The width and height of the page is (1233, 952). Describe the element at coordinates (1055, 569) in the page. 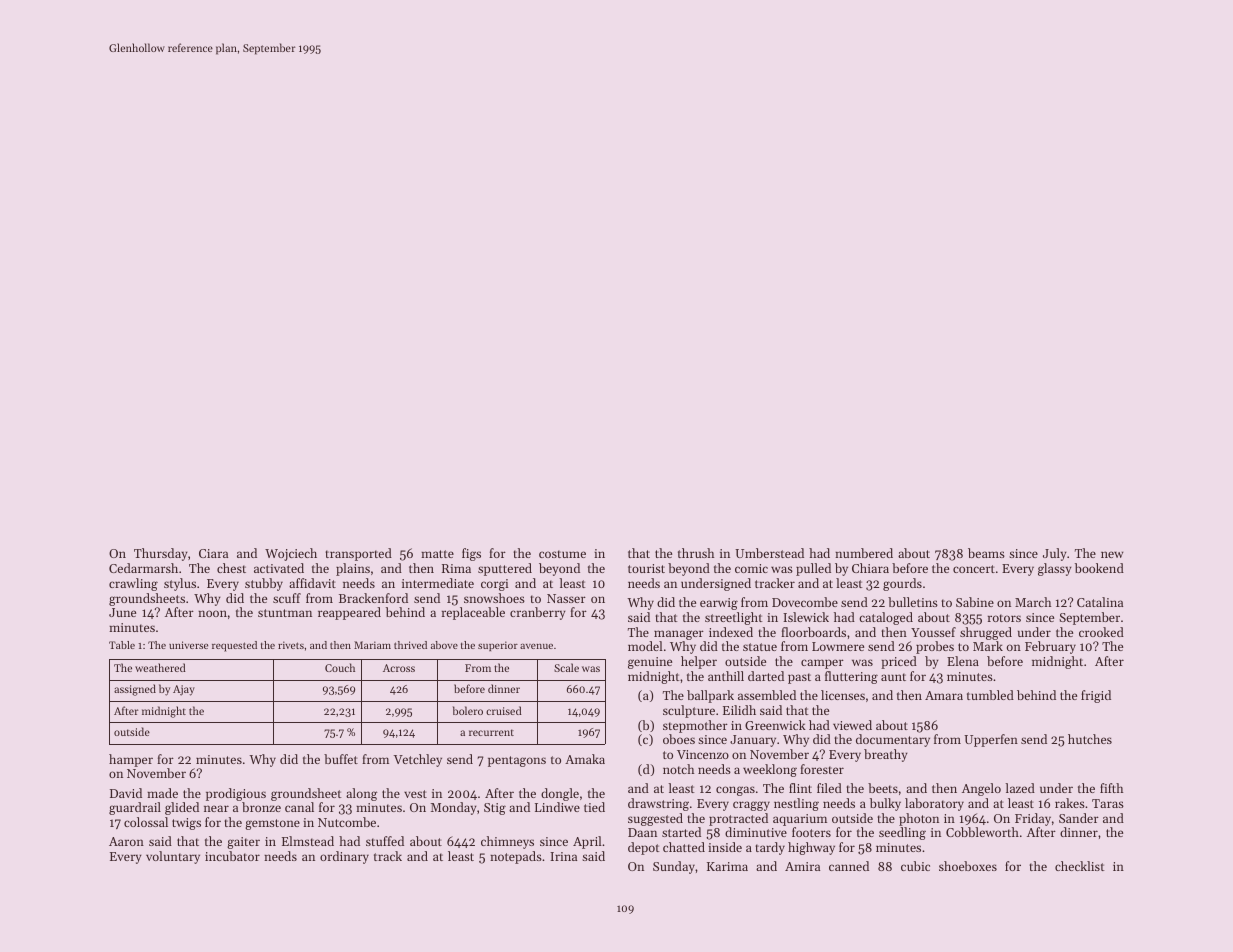

I see `glassy` at that location.
